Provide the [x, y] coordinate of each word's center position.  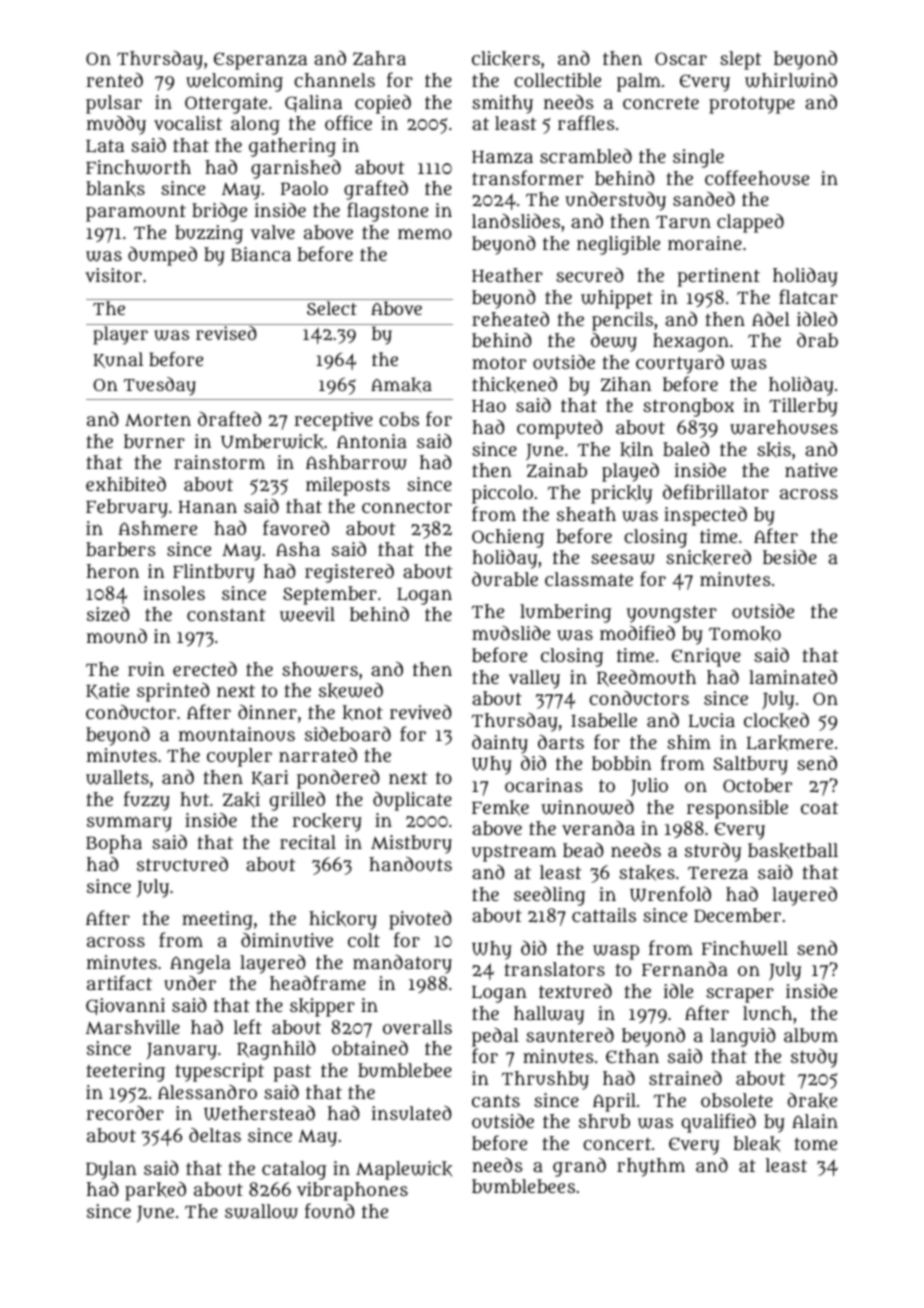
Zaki [241, 800]
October [757, 785]
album [811, 1035]
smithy [502, 104]
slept [740, 60]
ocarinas [544, 785]
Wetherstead [259, 1113]
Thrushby [545, 1080]
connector [407, 507]
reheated [510, 318]
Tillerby [803, 407]
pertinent [718, 277]
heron [113, 571]
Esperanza [260, 61]
